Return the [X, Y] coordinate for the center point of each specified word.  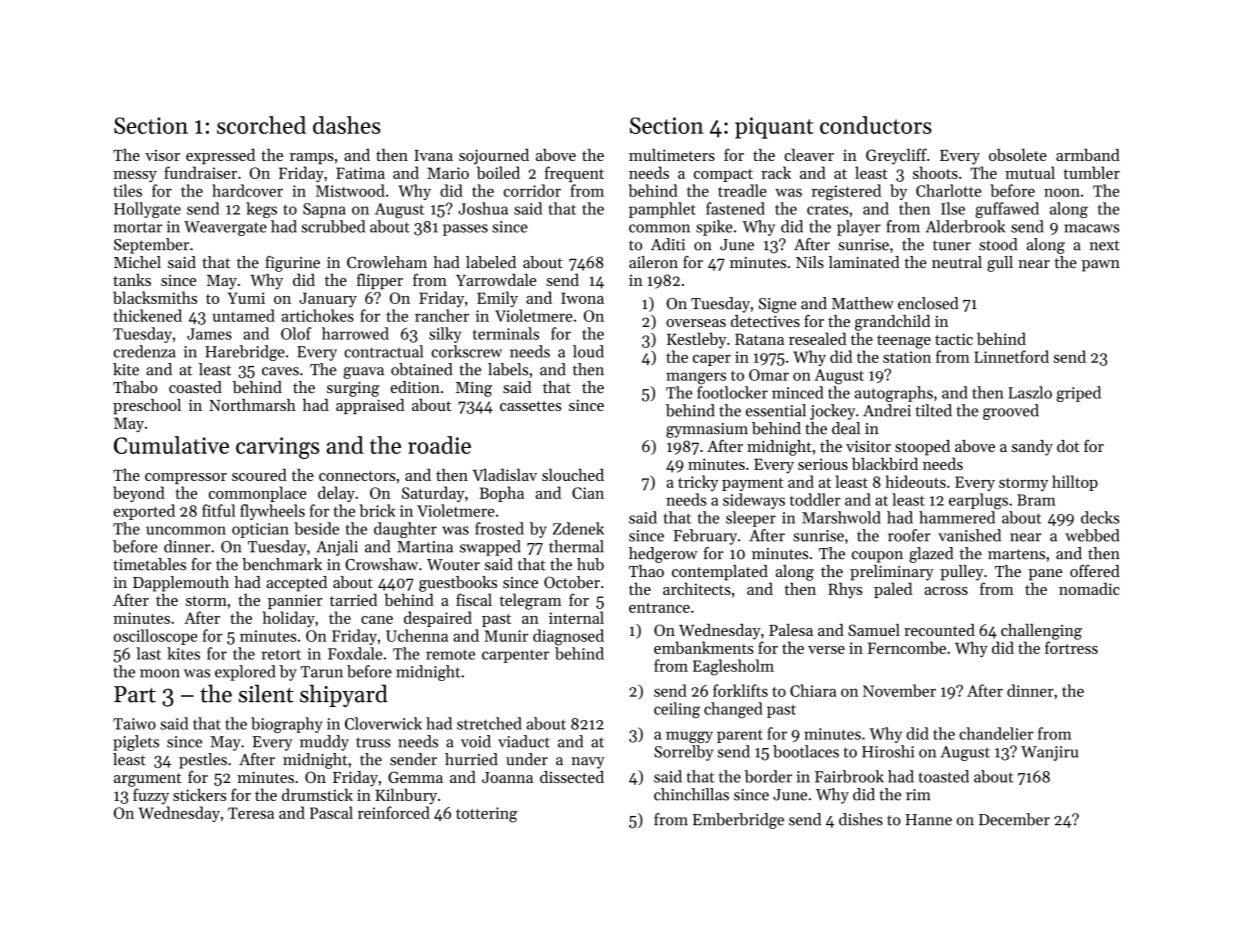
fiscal [474, 599]
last [148, 653]
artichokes [318, 315]
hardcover [247, 190]
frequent [574, 174]
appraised [370, 406]
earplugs [978, 501]
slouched [573, 474]
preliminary [892, 573]
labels [508, 369]
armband [1088, 155]
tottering [486, 815]
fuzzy [151, 796]
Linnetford [1011, 356]
